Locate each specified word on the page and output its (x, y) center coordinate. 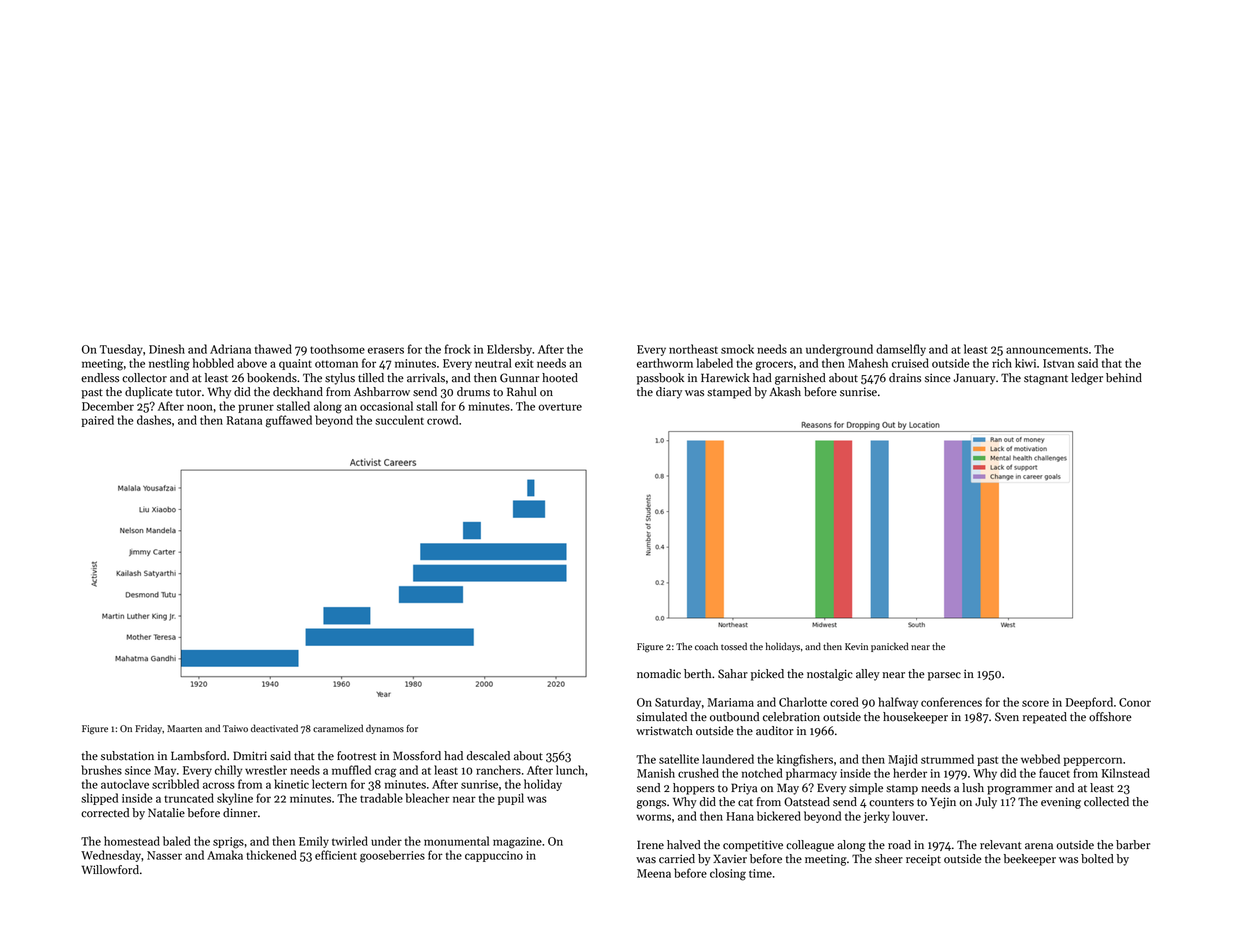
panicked (890, 647)
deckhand (298, 392)
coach (706, 646)
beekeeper (1030, 860)
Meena (654, 873)
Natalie (166, 813)
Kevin (856, 646)
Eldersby (509, 350)
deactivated (274, 728)
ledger (1087, 379)
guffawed (289, 421)
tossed (734, 646)
